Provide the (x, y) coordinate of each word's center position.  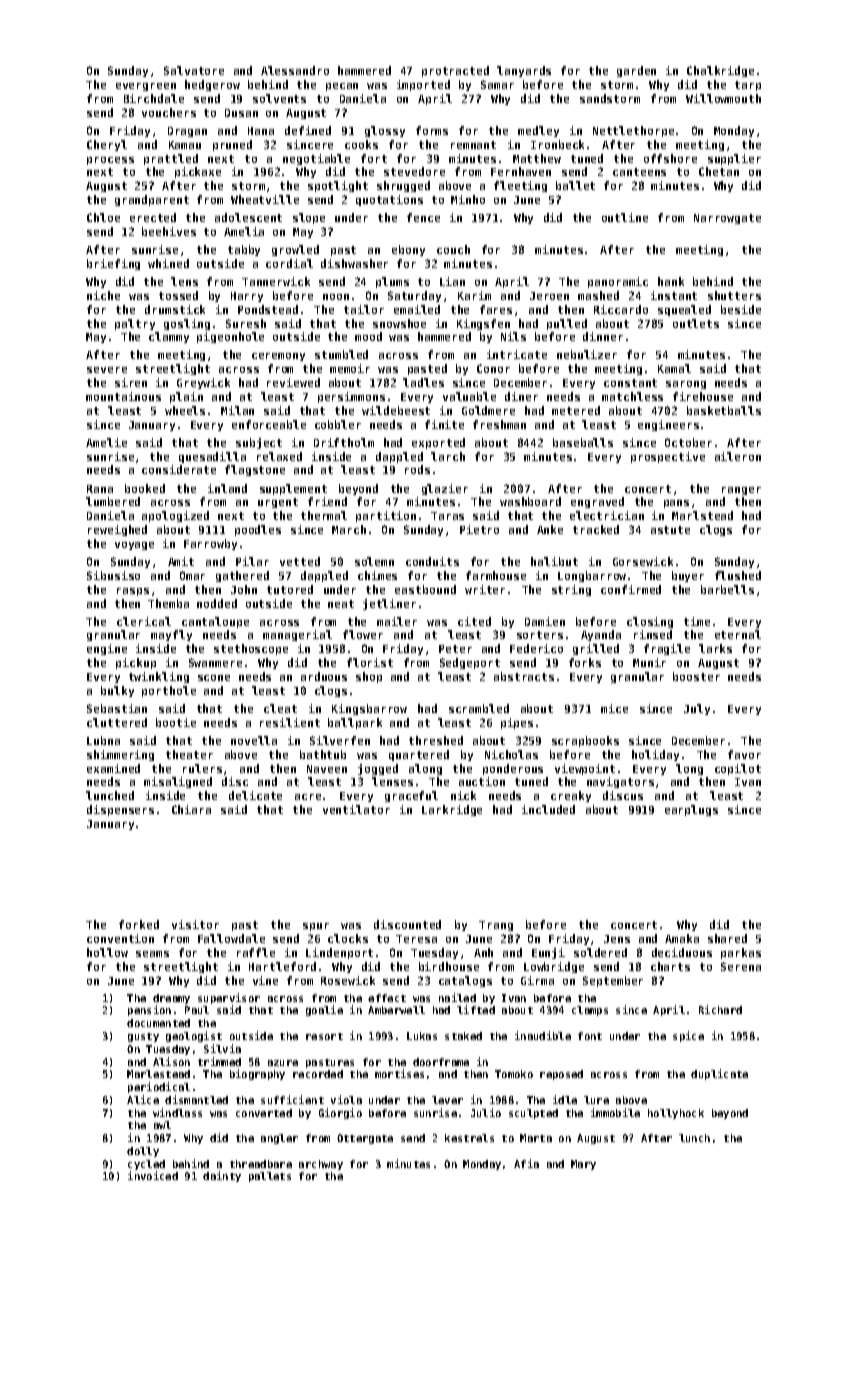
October (688, 442)
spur (316, 927)
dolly (143, 1152)
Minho (468, 199)
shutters (734, 295)
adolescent (248, 217)
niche (103, 295)
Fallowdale (231, 938)
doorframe (441, 1062)
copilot (738, 769)
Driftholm (344, 442)
